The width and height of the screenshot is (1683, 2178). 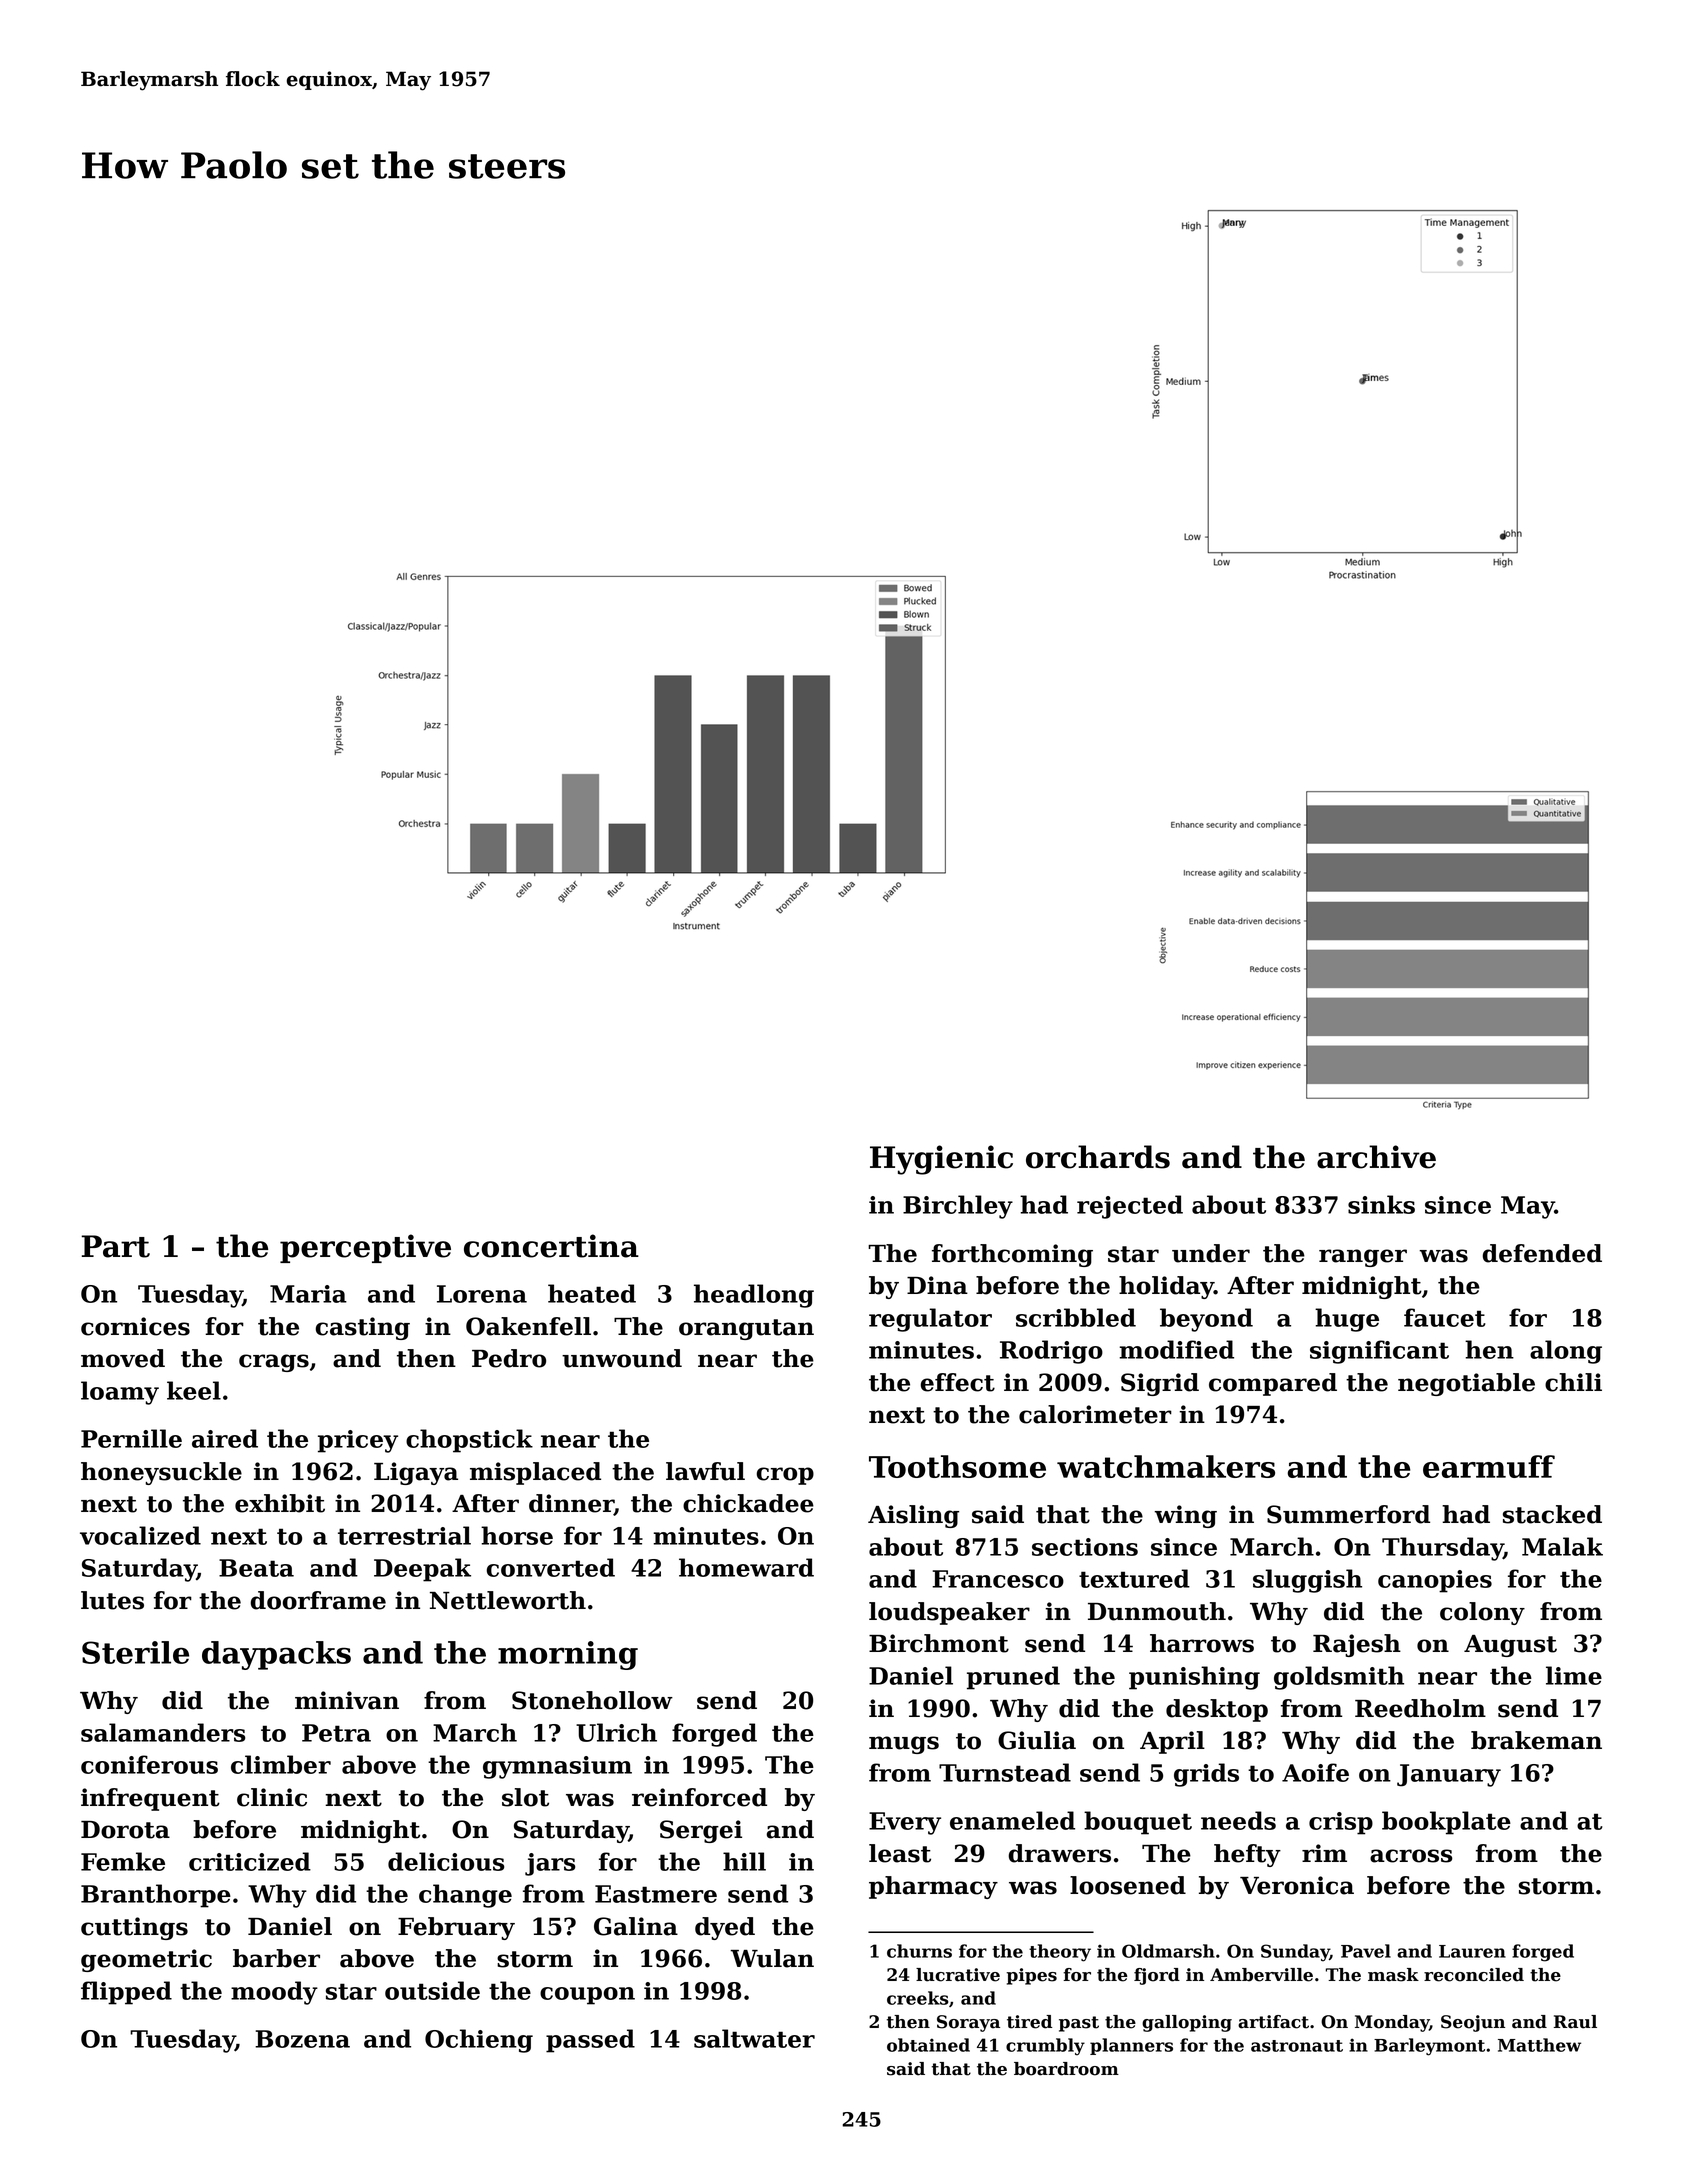 I want to click on Giulia, so click(x=1037, y=1740).
